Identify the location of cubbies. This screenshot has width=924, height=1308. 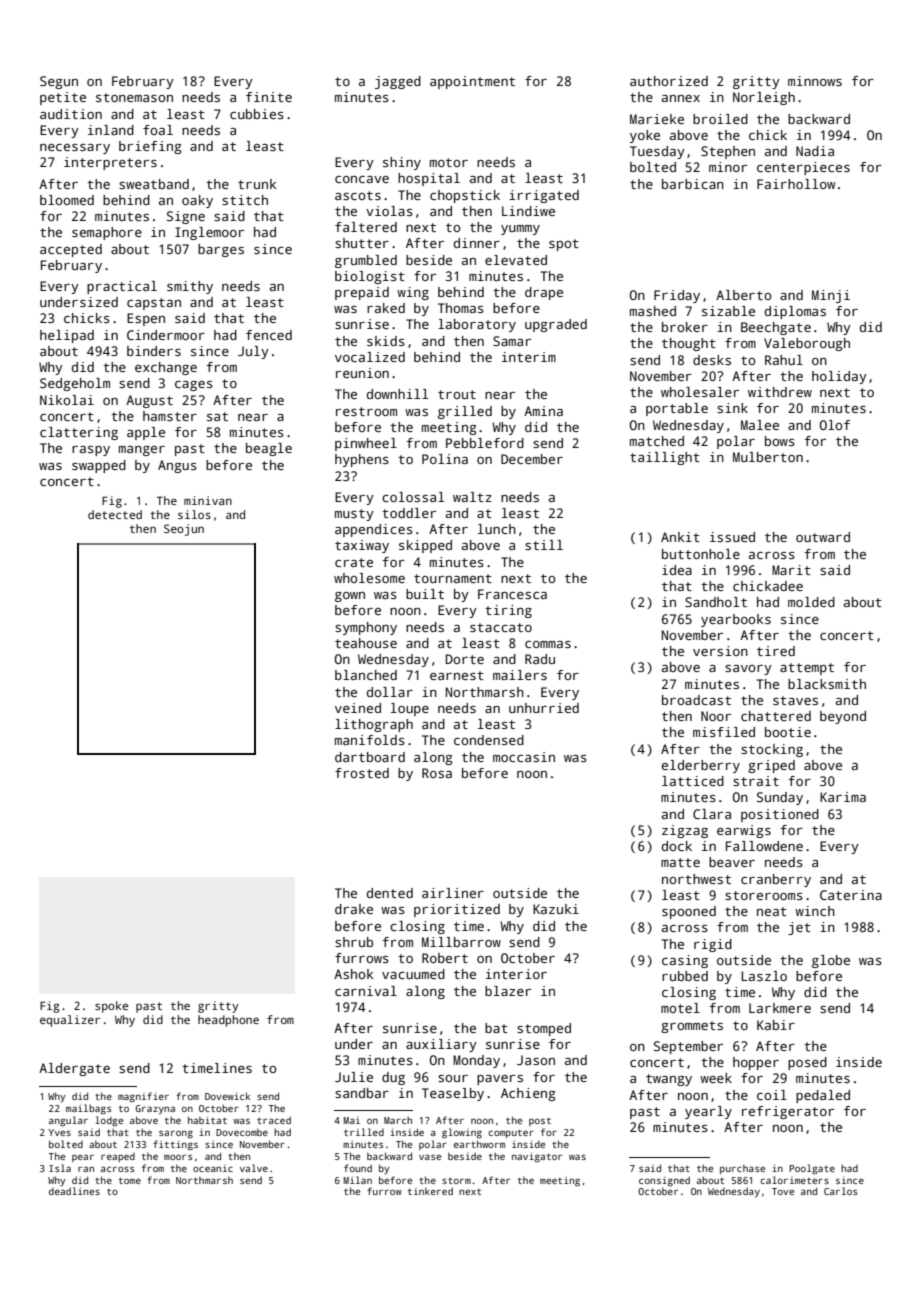
(257, 114).
